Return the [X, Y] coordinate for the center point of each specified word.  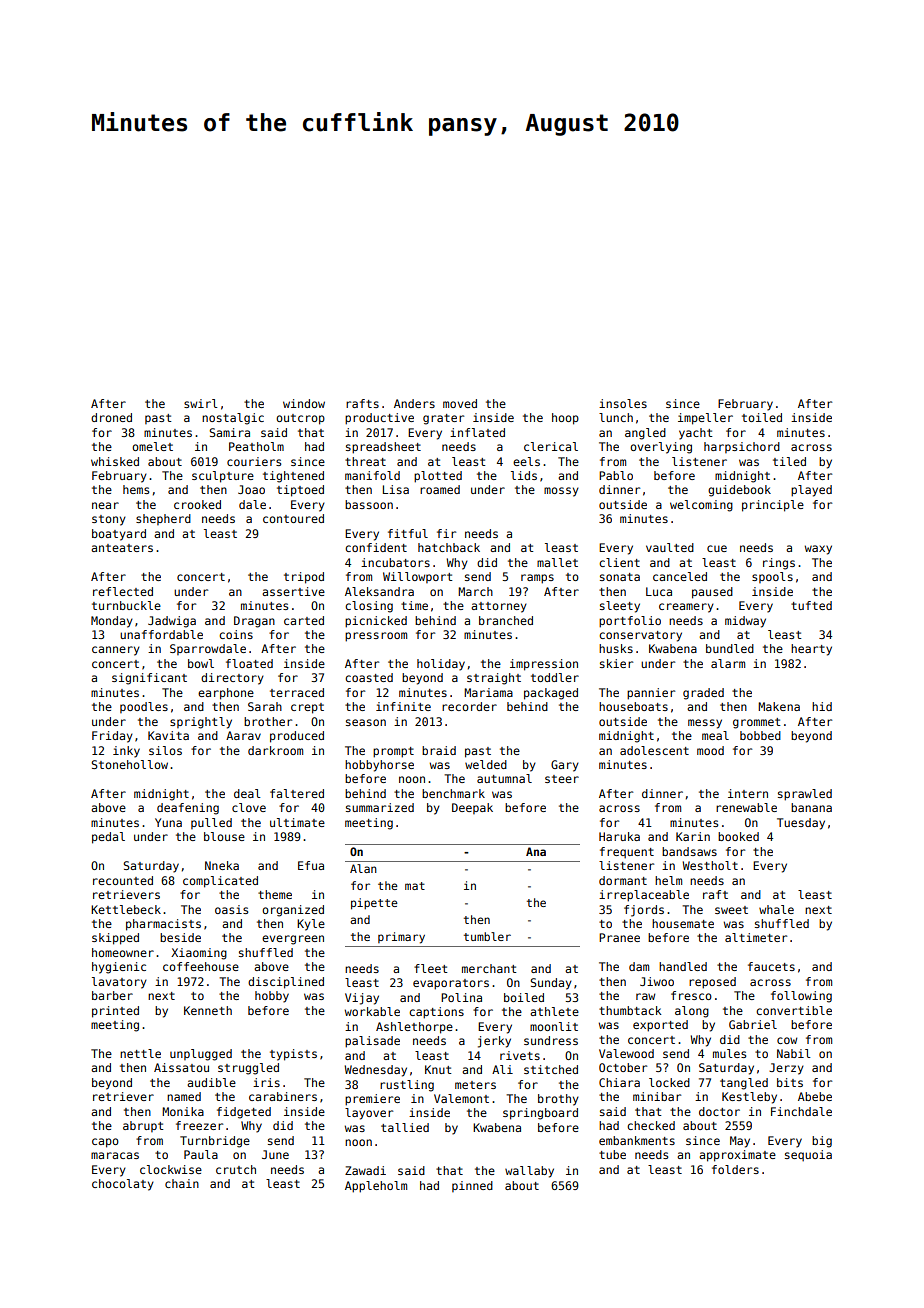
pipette [374, 904]
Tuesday [801, 824]
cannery [116, 651]
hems [136, 489]
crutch [236, 1169]
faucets [771, 966]
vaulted [670, 547]
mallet [557, 562]
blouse [224, 836]
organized [293, 911]
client [619, 562]
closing [369, 607]
